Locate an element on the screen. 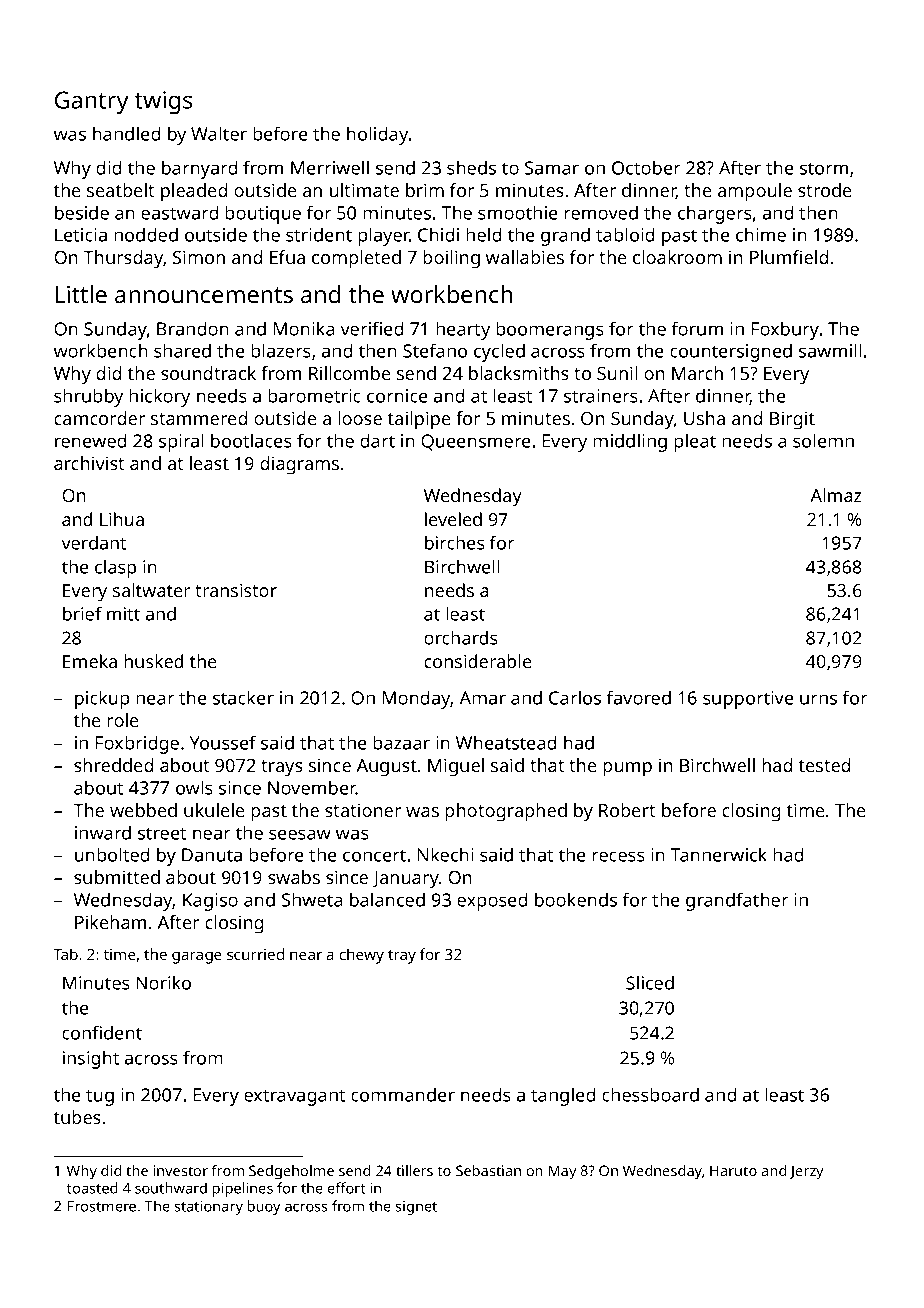 The height and width of the screenshot is (1308, 924). sheds is located at coordinates (471, 167).
